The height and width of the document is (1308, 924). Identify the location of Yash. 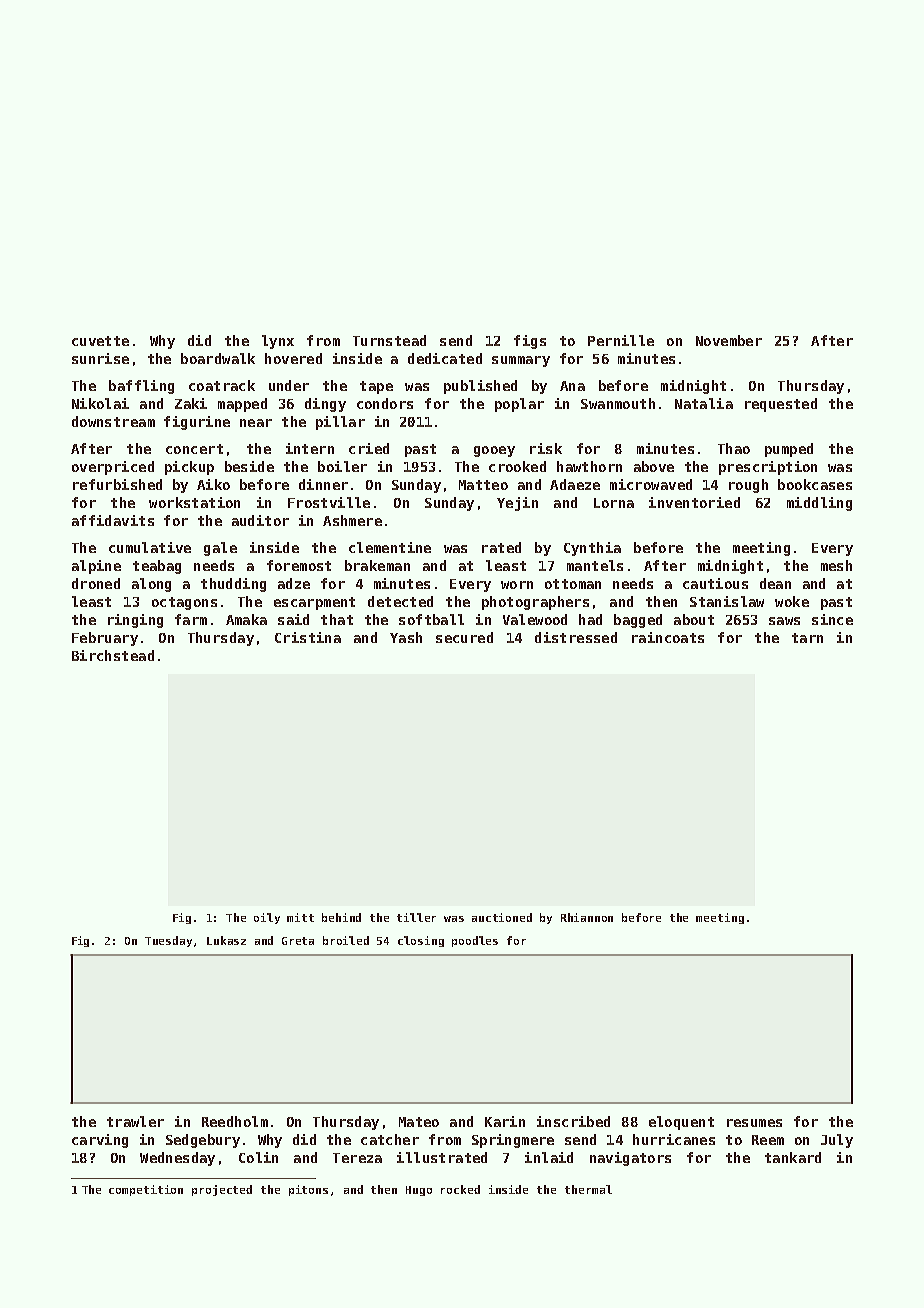
(406, 637).
